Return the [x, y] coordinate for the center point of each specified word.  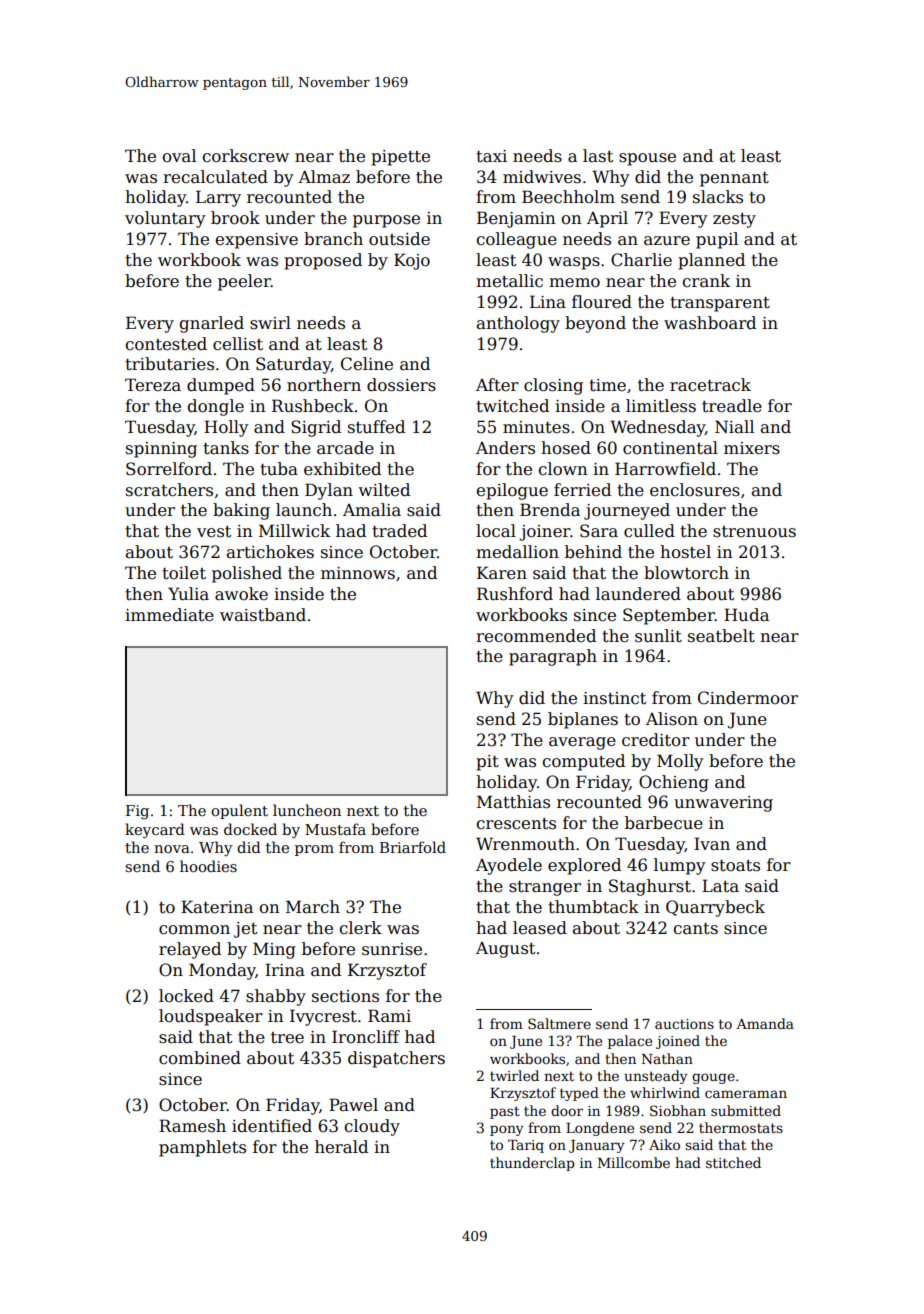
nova [172, 849]
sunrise [392, 949]
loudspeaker [211, 1017]
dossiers [401, 385]
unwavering [723, 804]
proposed [323, 261]
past [505, 1112]
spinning [161, 450]
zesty [734, 220]
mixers [752, 448]
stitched [733, 1162]
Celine [367, 364]
